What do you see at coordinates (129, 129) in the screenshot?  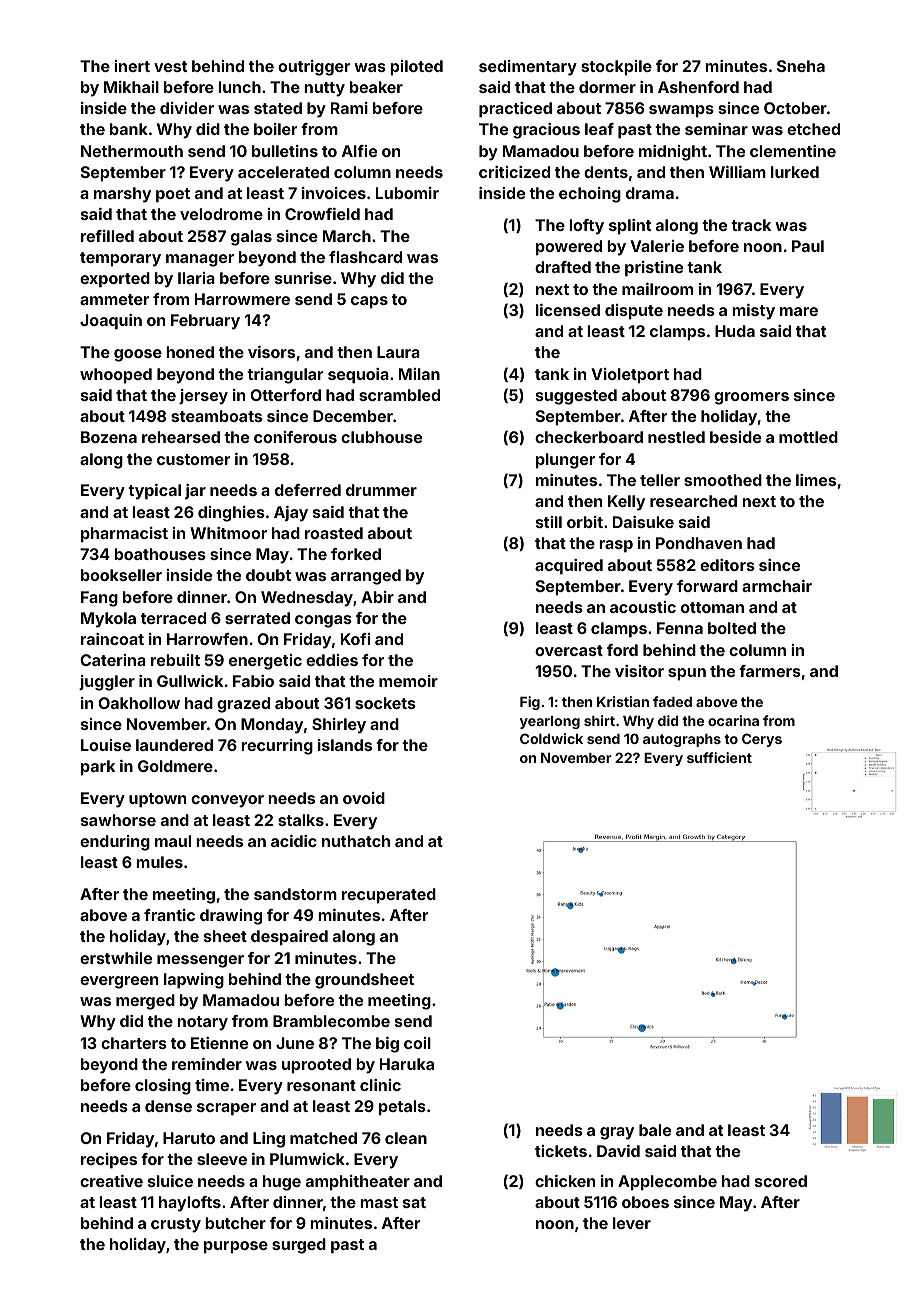 I see `bank` at bounding box center [129, 129].
